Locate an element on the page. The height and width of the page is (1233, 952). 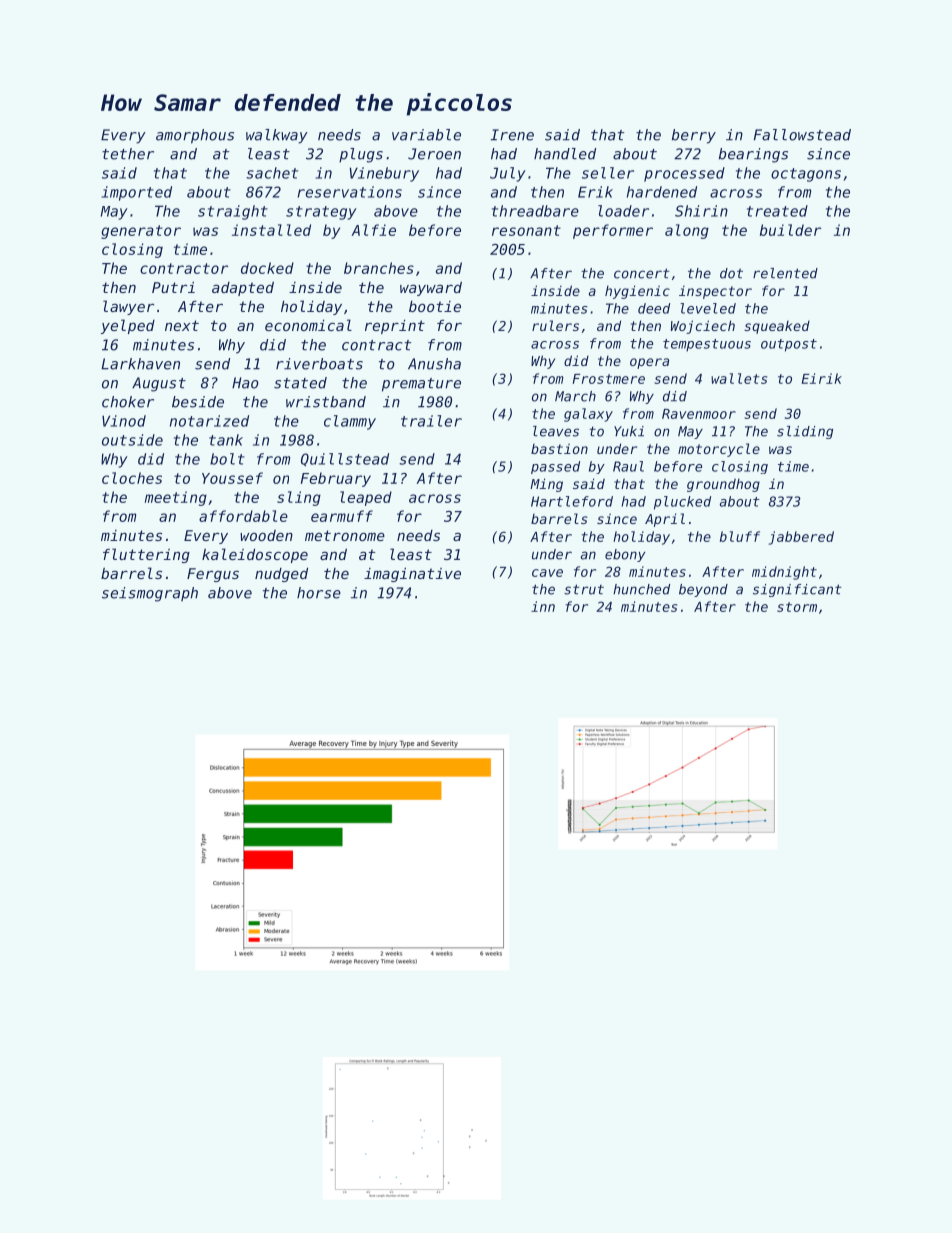
clammy is located at coordinates (350, 422).
